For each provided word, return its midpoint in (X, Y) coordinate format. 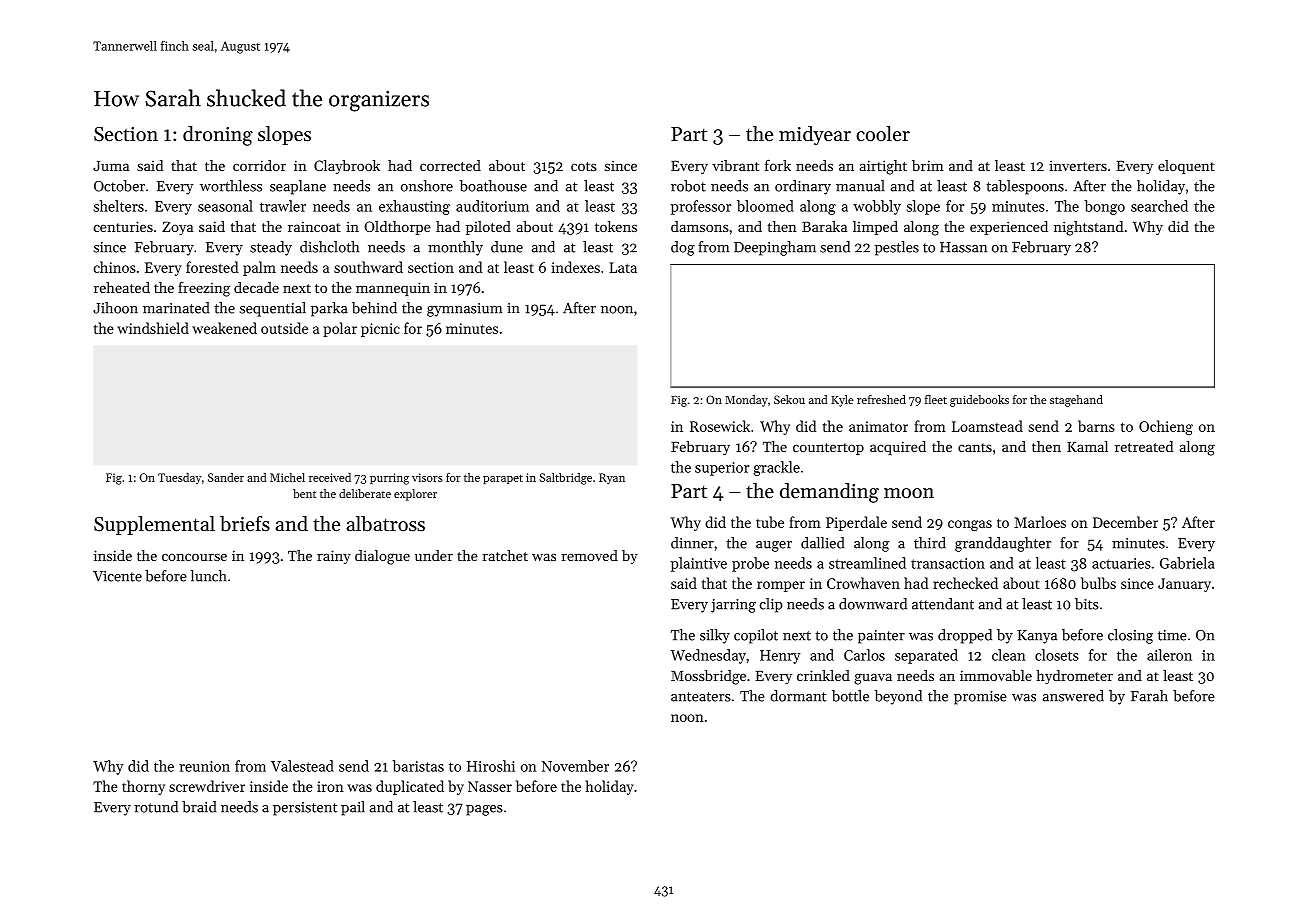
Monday (746, 401)
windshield (153, 328)
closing (1130, 636)
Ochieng (1166, 427)
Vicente (117, 576)
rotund (156, 807)
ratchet (505, 555)
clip (771, 605)
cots (584, 166)
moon (909, 493)
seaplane (298, 187)
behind (374, 308)
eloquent (1186, 167)
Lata (623, 267)
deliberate (365, 493)
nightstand (1088, 228)
